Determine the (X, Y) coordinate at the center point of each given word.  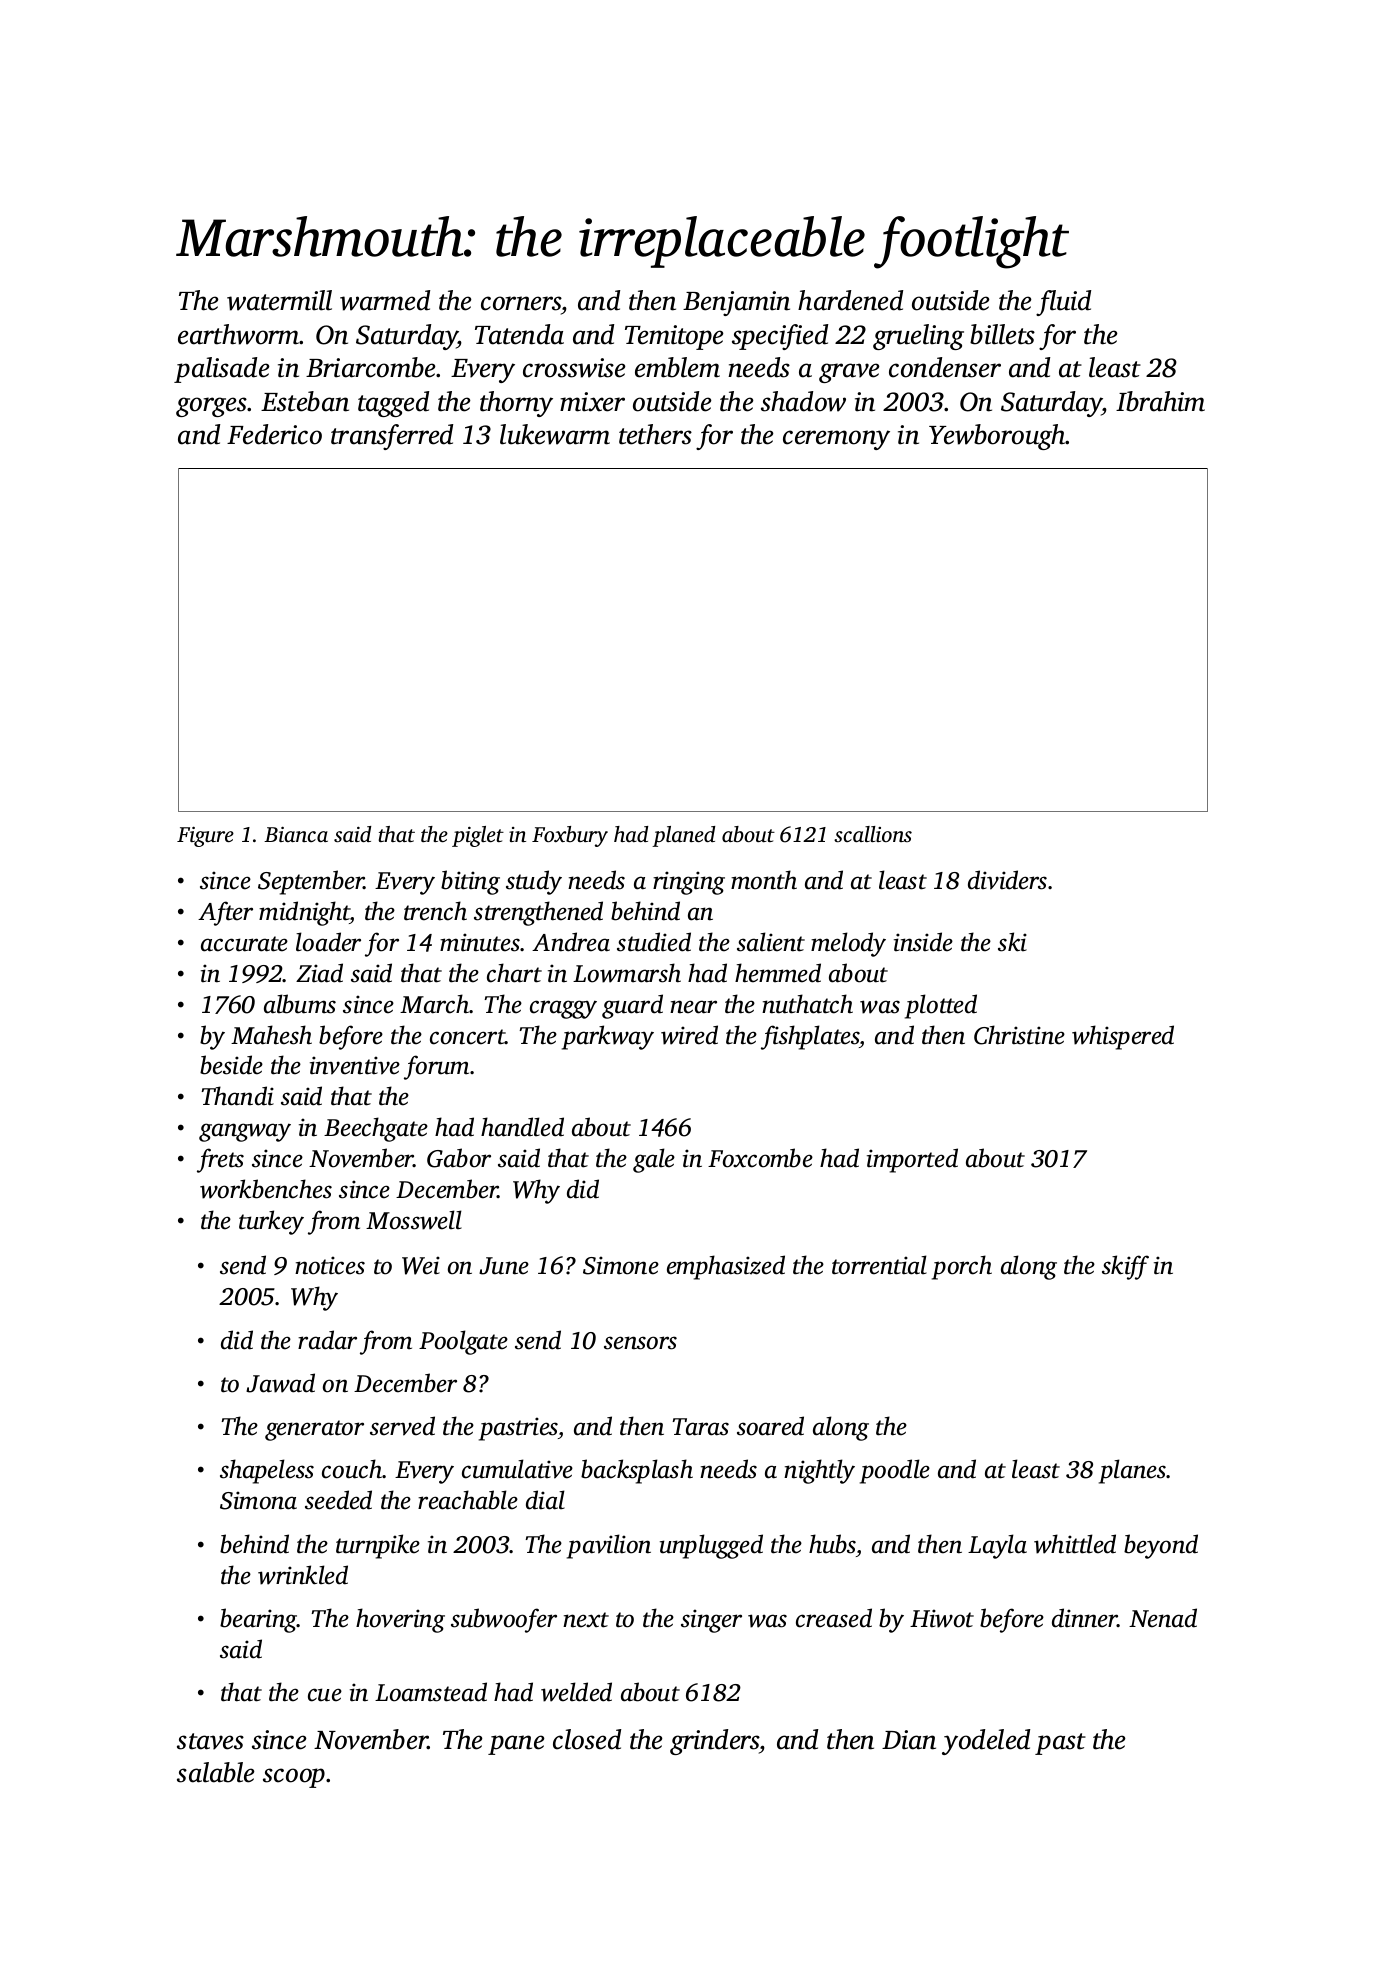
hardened (850, 300)
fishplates (810, 1037)
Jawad (280, 1383)
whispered (1123, 1037)
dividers (1007, 880)
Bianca (296, 834)
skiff (1125, 1267)
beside (231, 1065)
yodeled (986, 1742)
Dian (909, 1740)
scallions (873, 834)
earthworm (239, 334)
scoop (294, 1778)
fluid (1063, 303)
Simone (621, 1265)
